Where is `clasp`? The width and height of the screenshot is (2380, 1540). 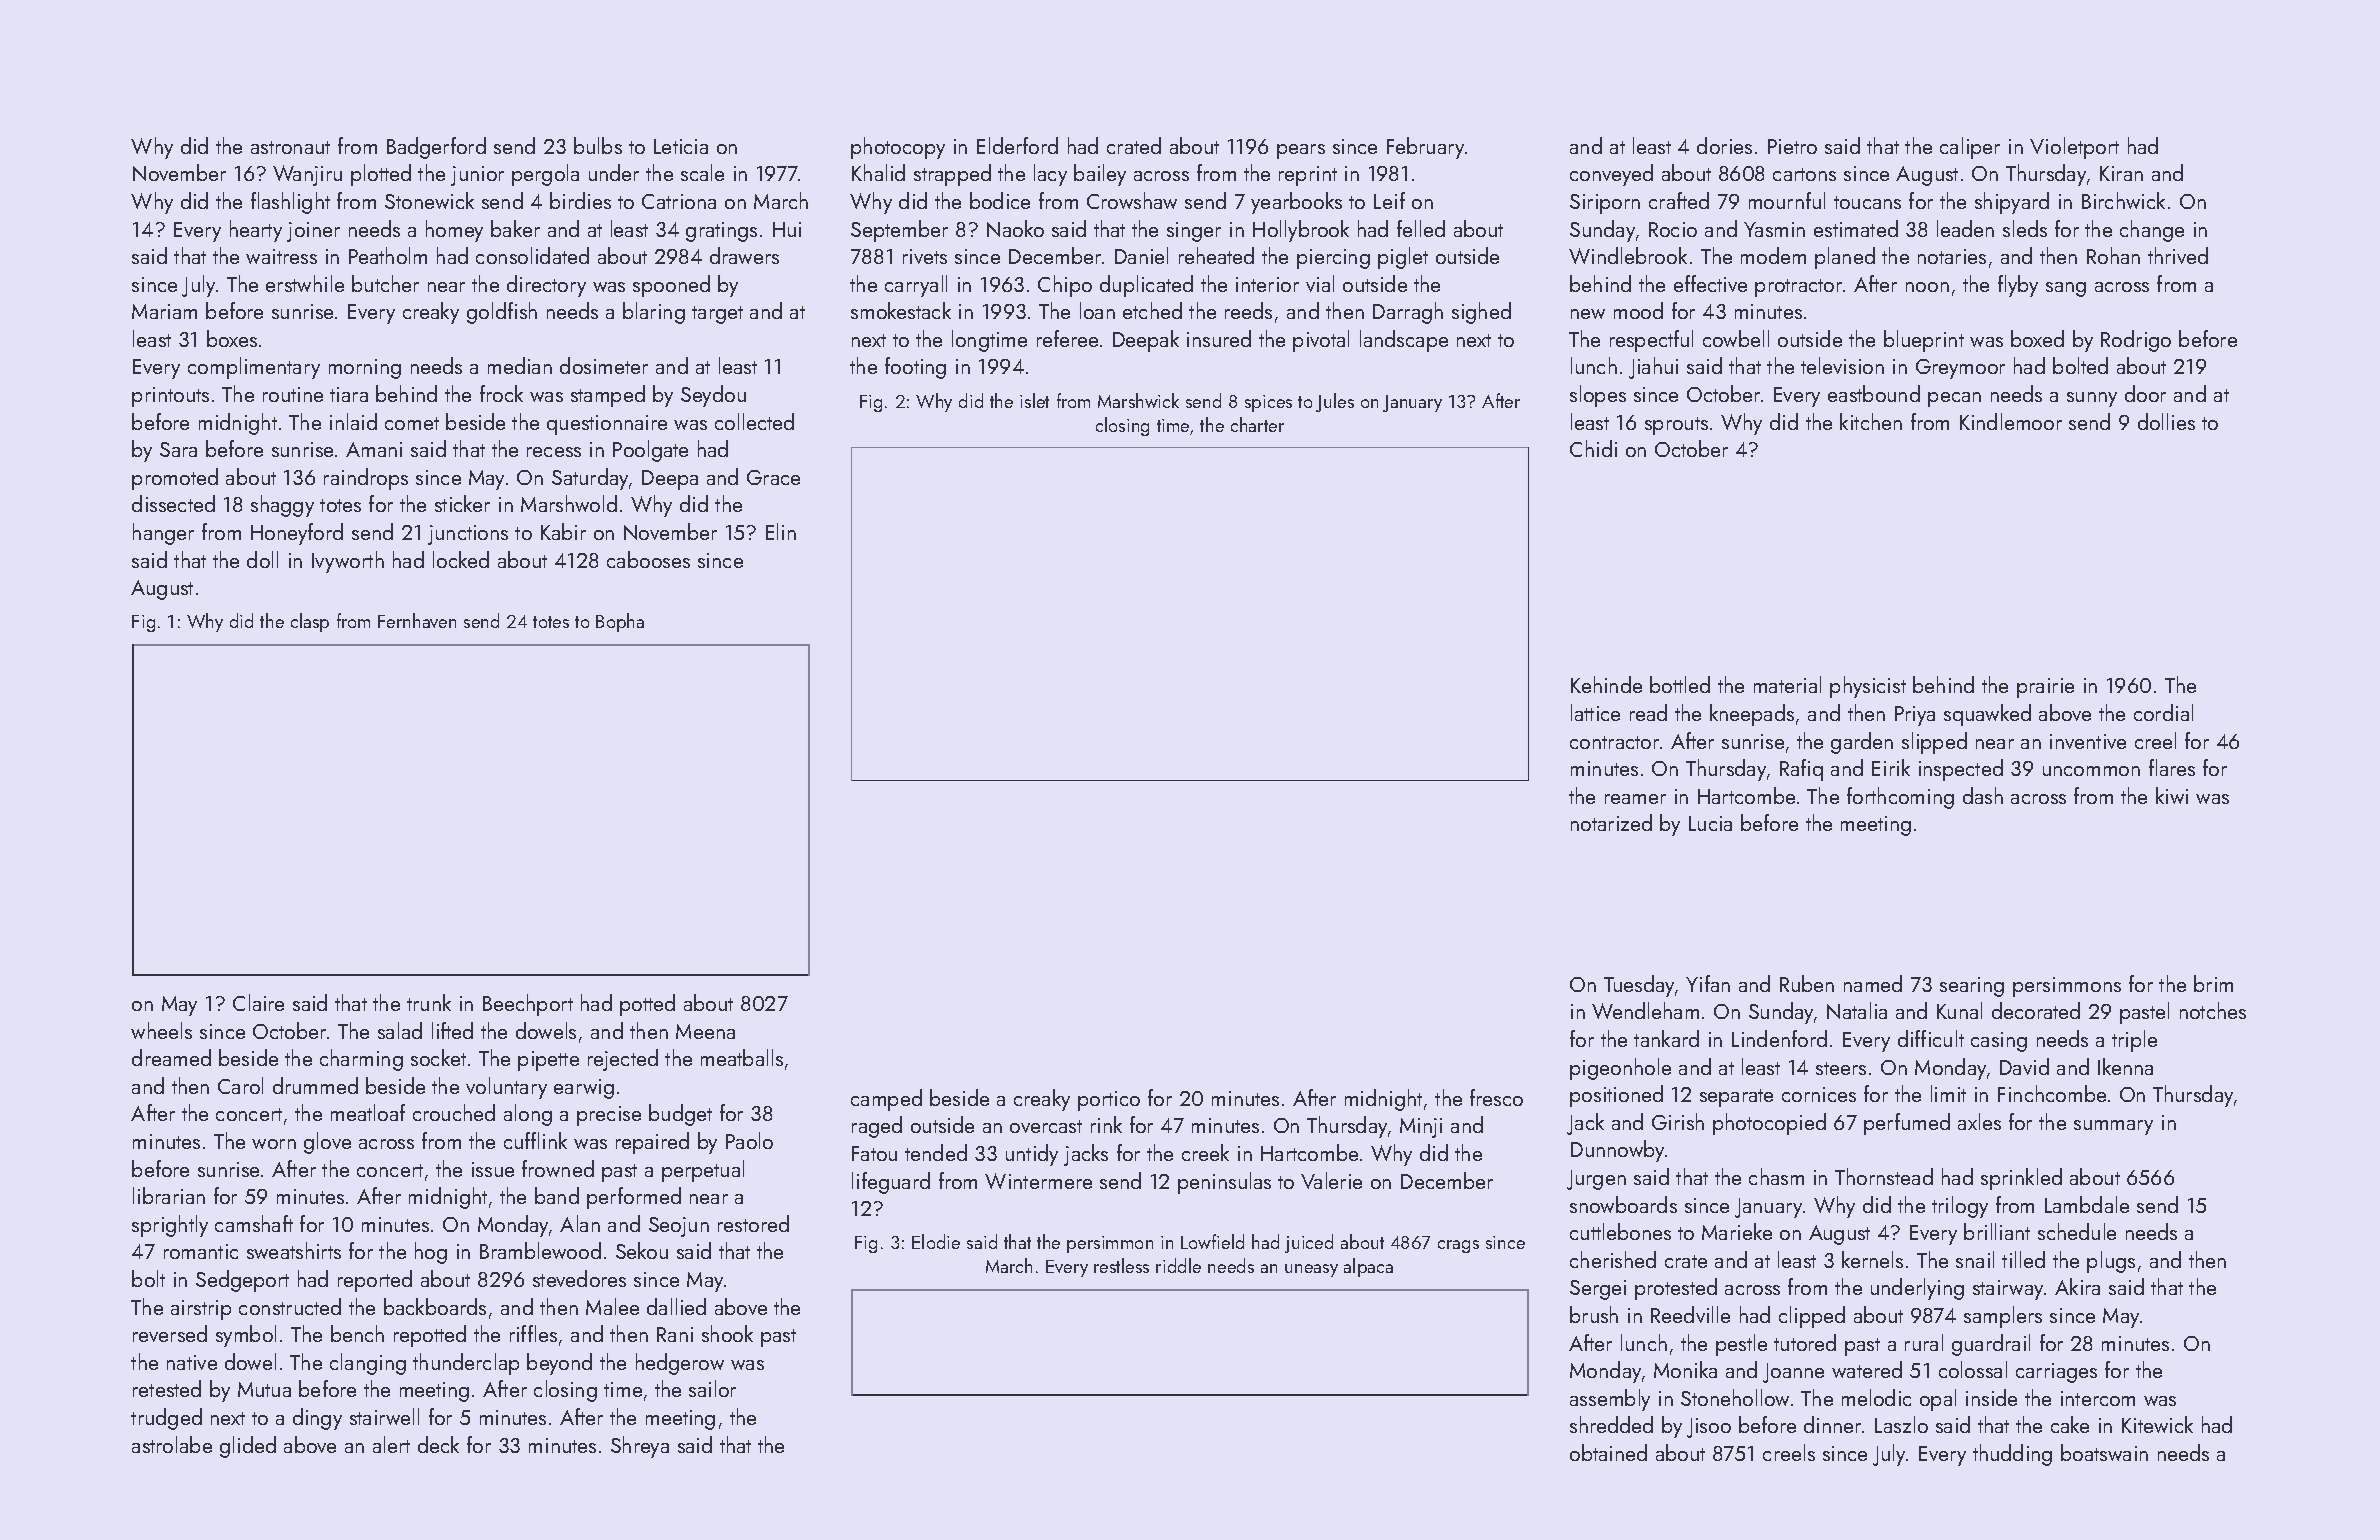
clasp is located at coordinates (310, 622).
